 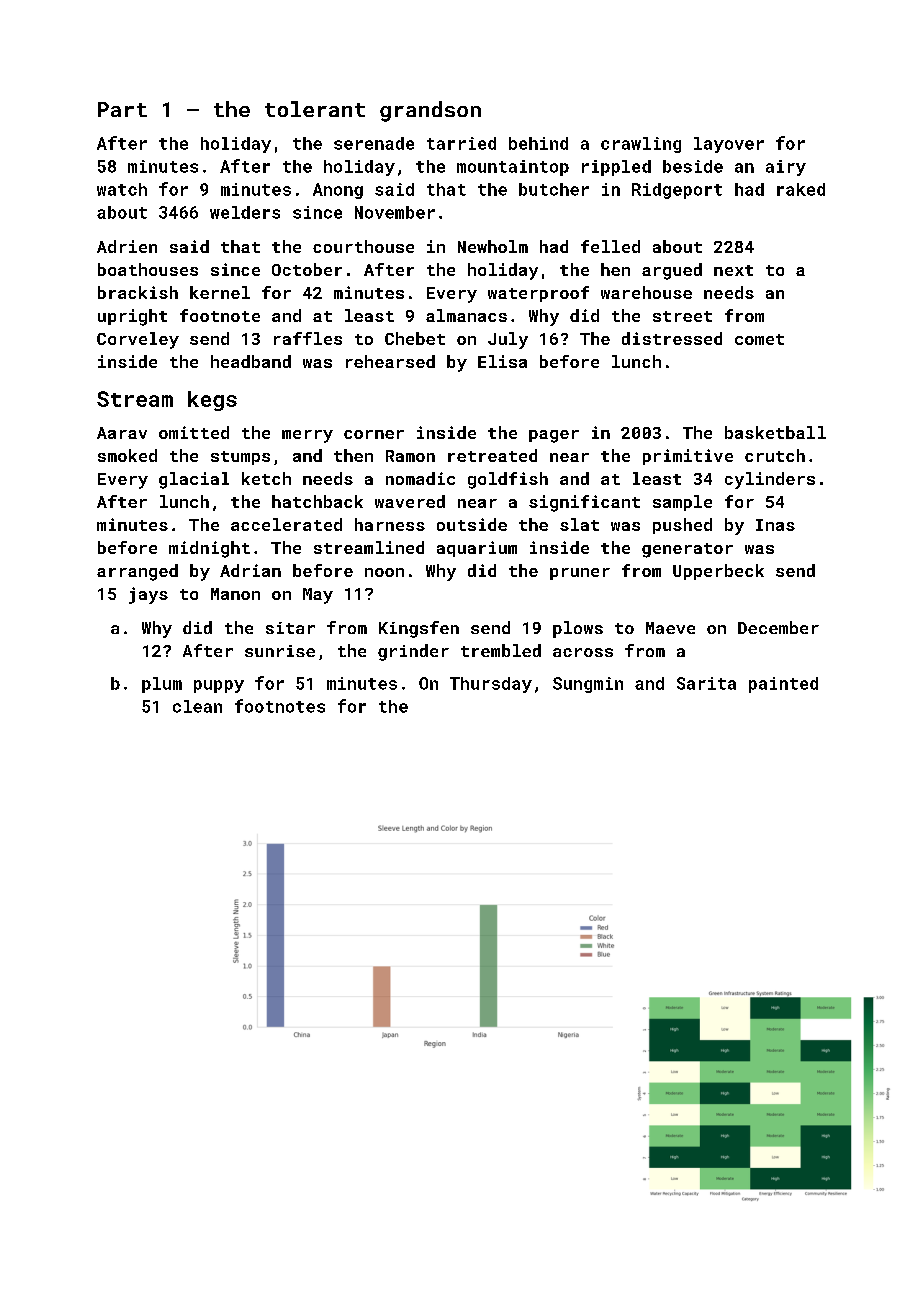 I want to click on argued, so click(x=672, y=271).
